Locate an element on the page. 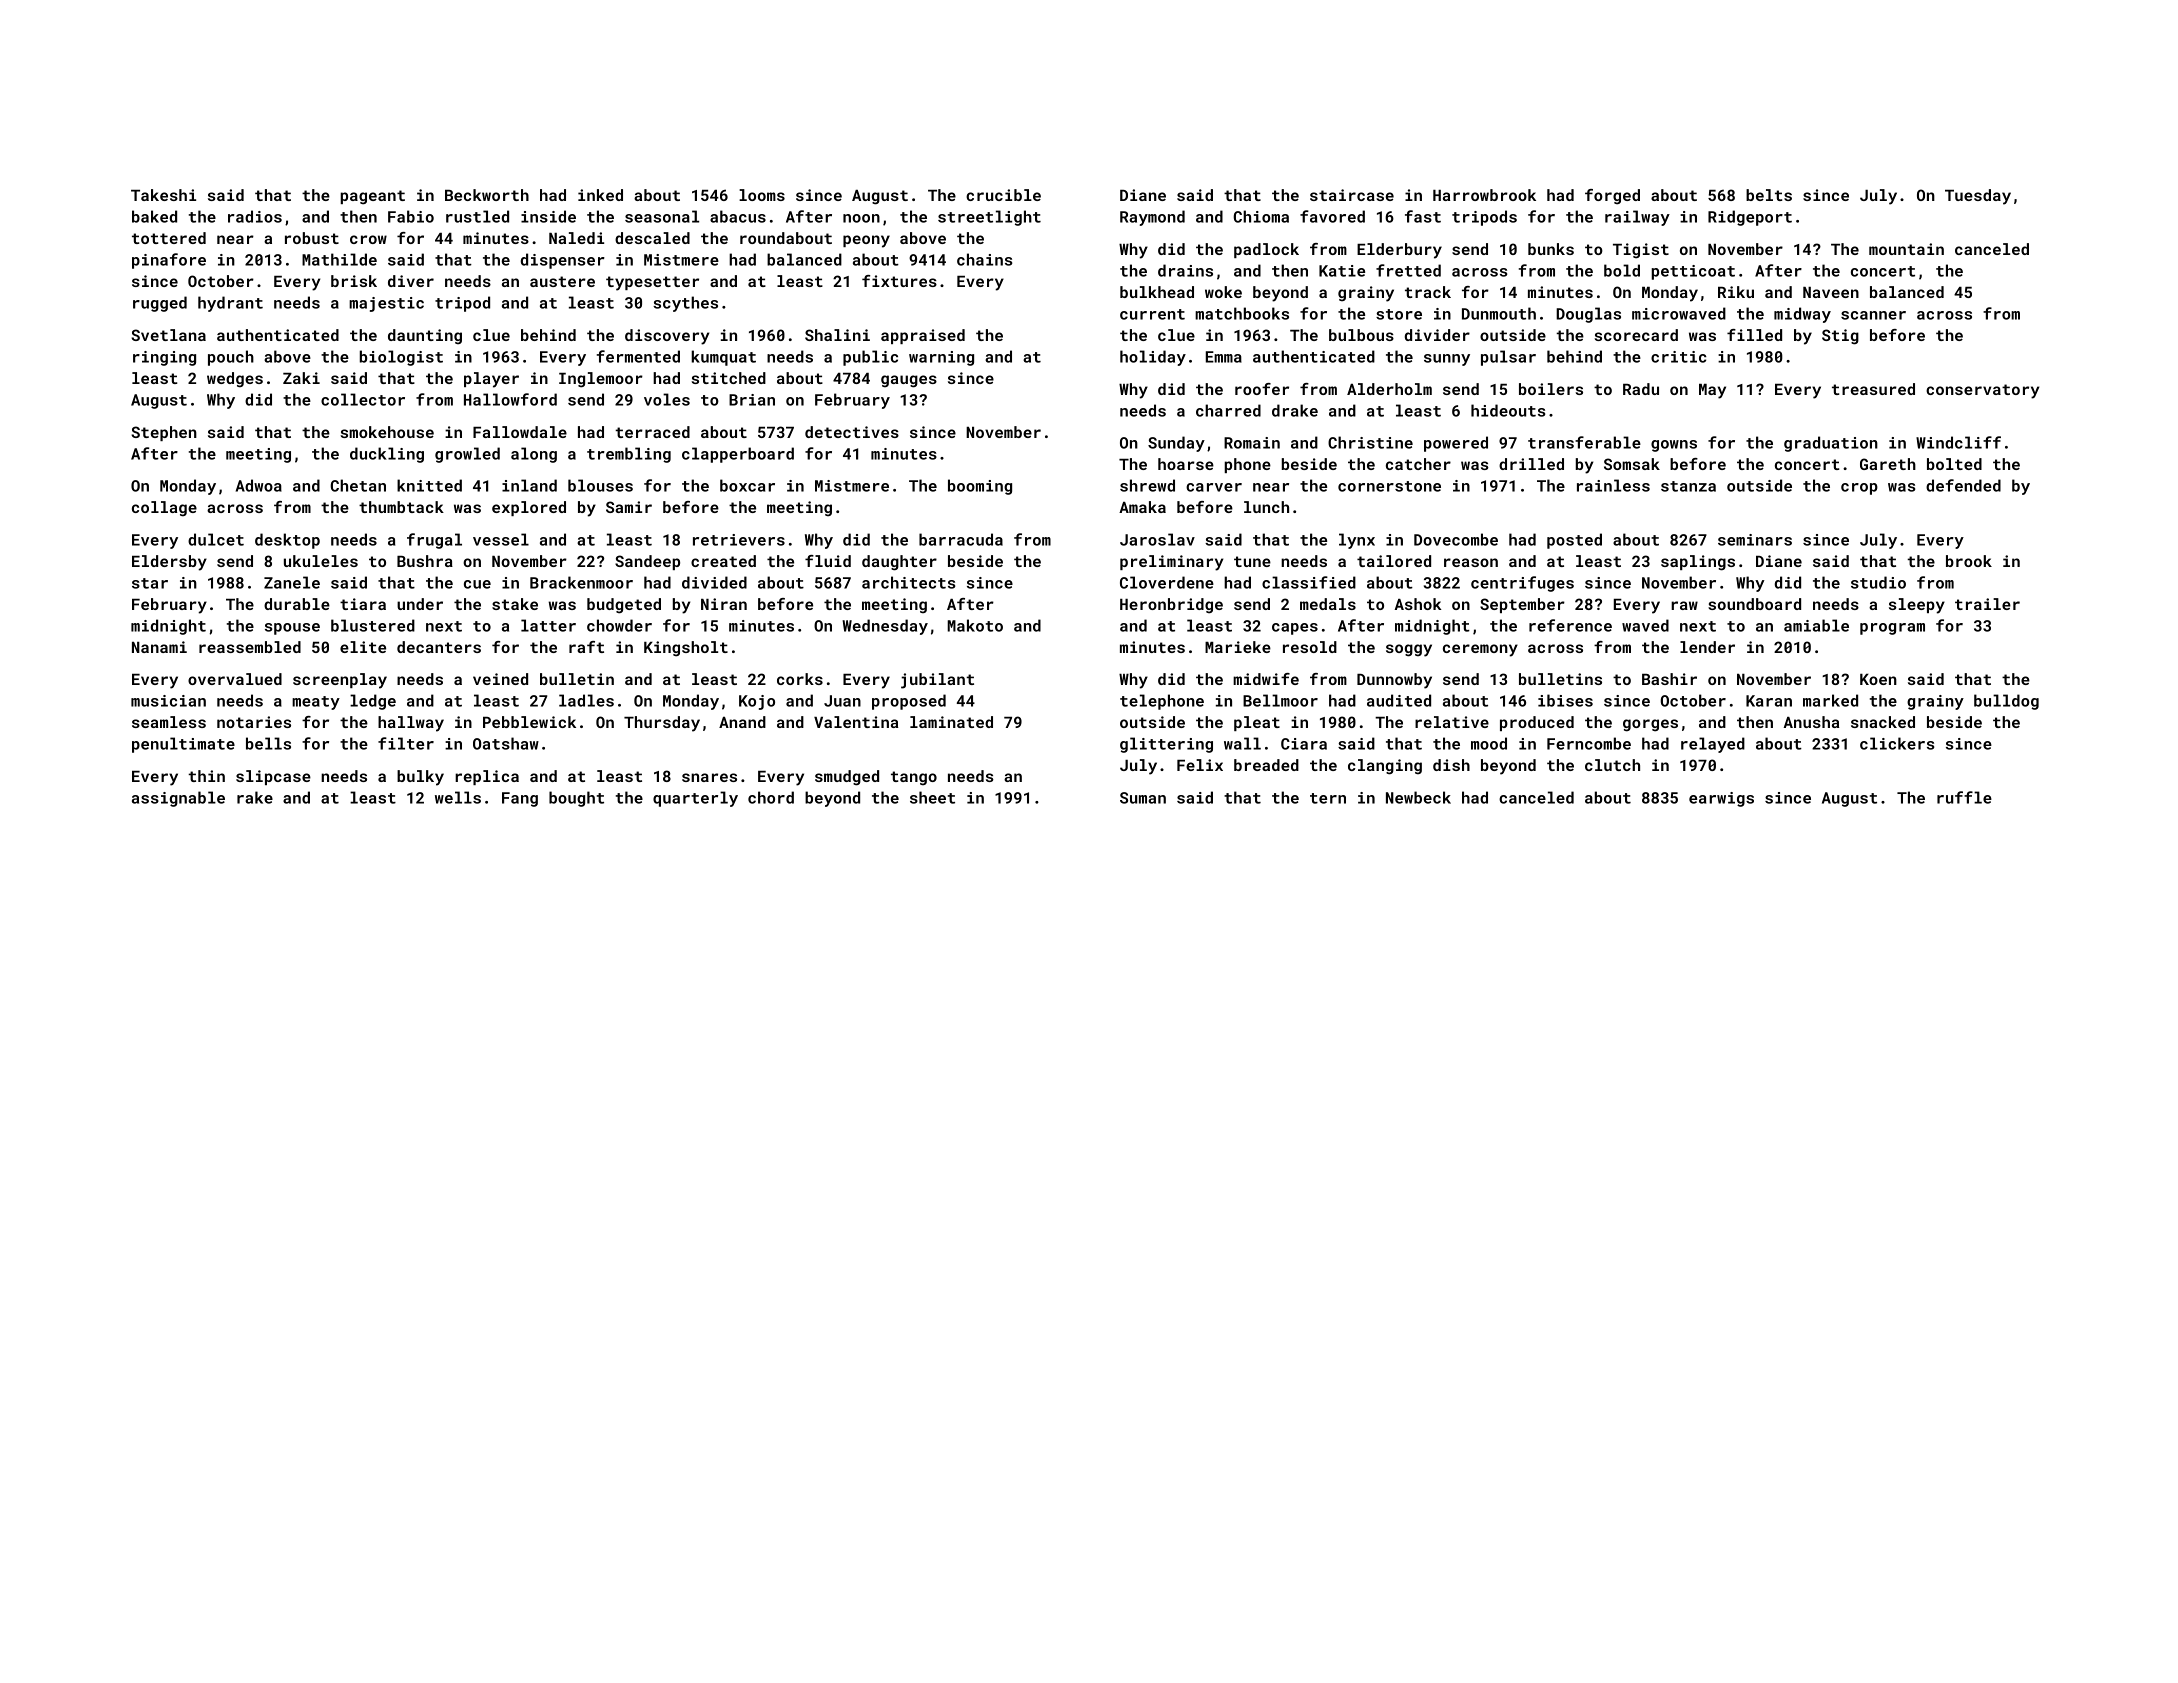  majestic is located at coordinates (386, 304).
